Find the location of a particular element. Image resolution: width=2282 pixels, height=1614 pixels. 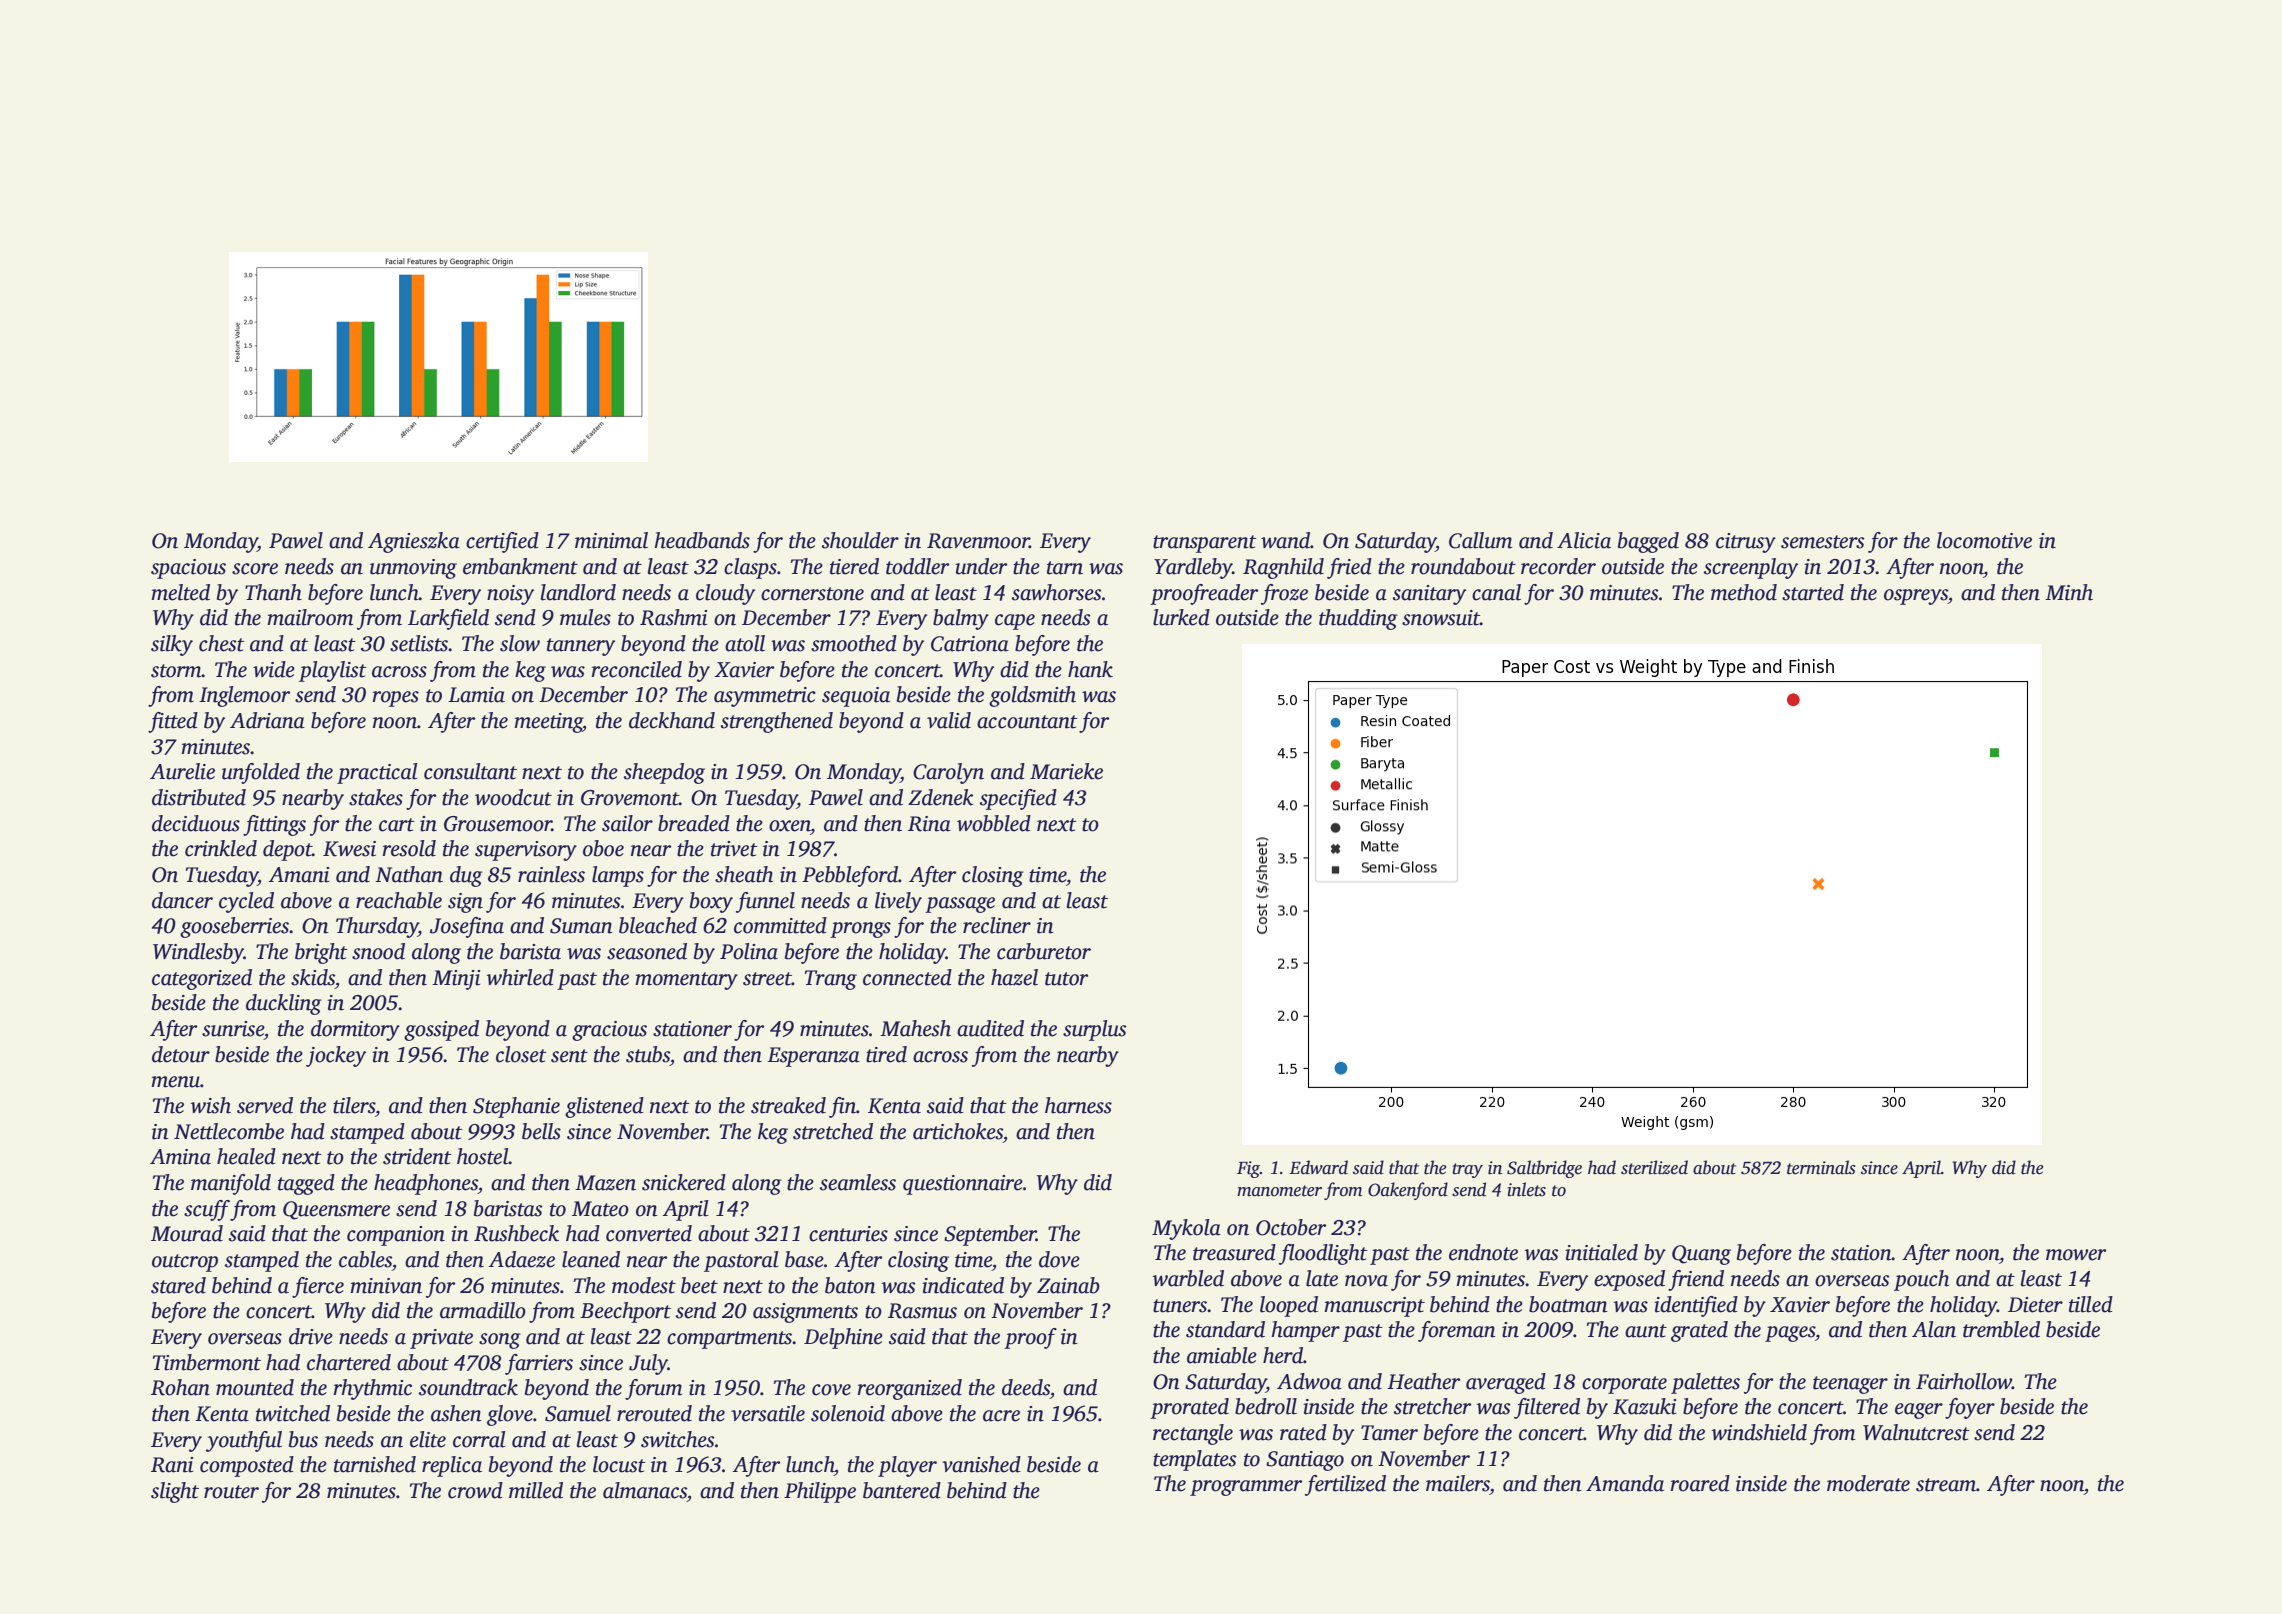

stream is located at coordinates (1946, 1485).
